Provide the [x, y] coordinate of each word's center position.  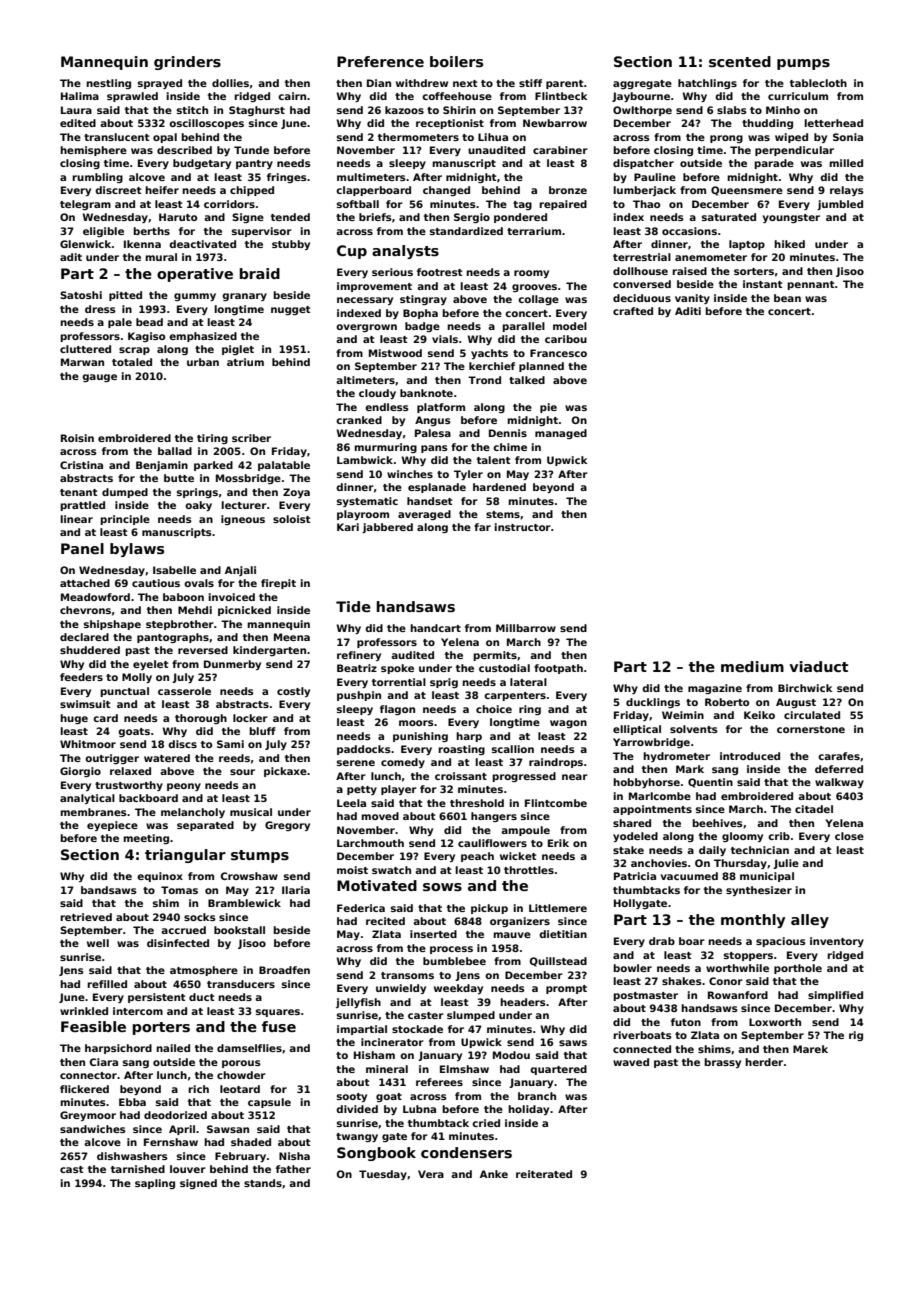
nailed [173, 1048]
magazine [715, 689]
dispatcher [643, 164]
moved [380, 816]
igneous [243, 520]
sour [242, 772]
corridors [229, 204]
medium [752, 666]
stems [503, 514]
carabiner [560, 150]
